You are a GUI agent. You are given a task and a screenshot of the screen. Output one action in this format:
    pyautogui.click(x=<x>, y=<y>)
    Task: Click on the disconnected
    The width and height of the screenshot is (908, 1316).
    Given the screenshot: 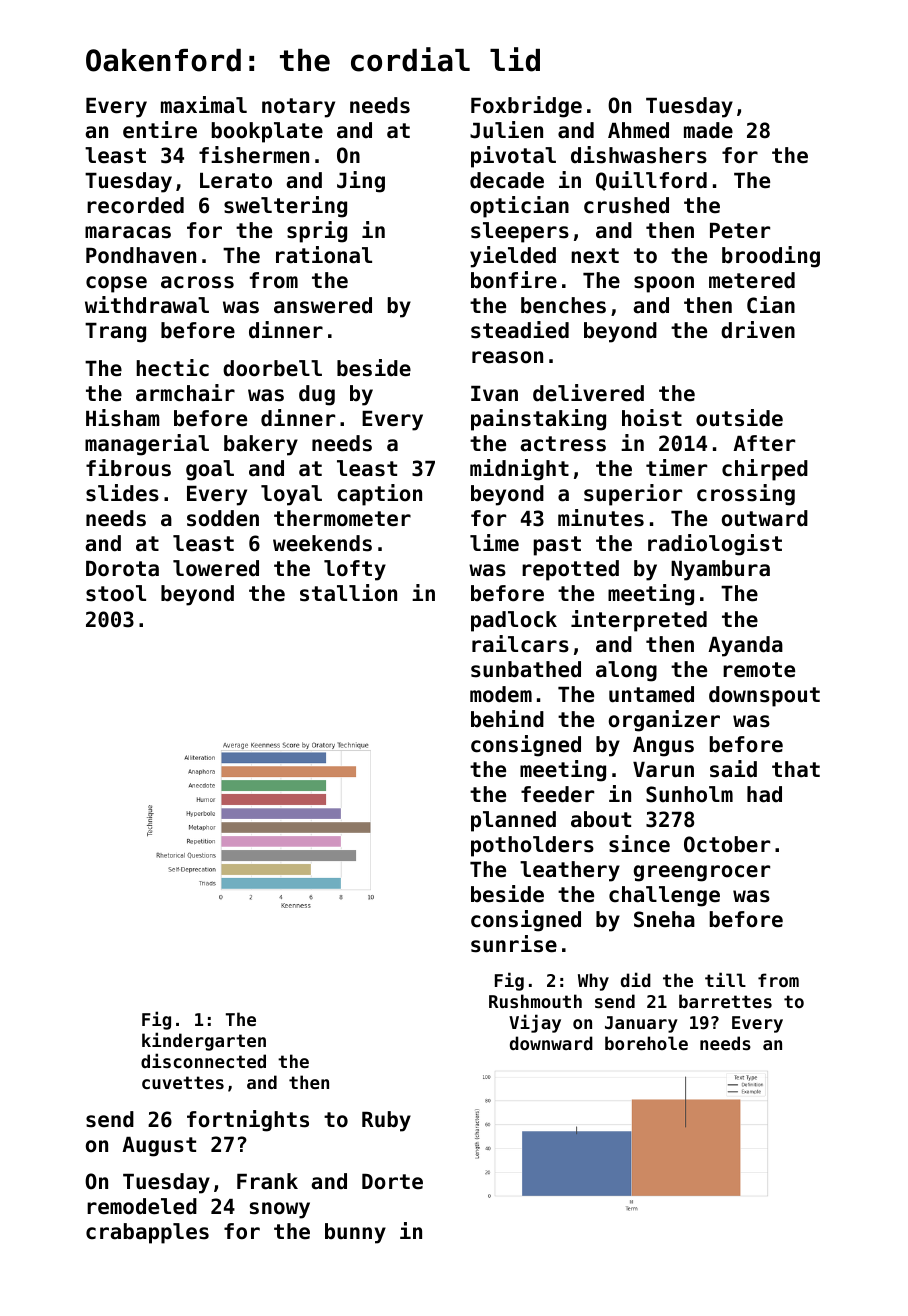 What is the action you would take?
    pyautogui.click(x=203, y=1060)
